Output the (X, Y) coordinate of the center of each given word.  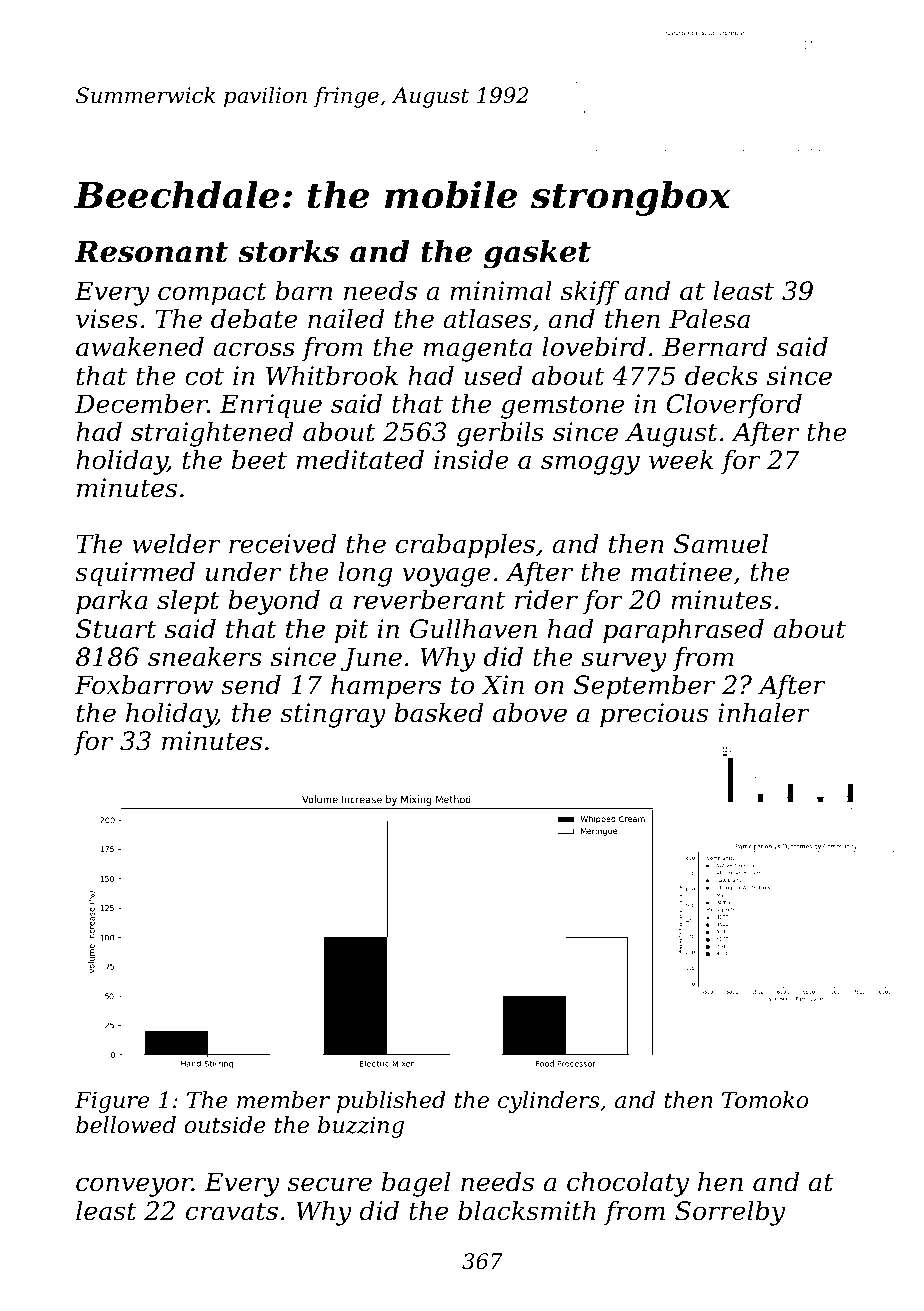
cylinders (549, 1102)
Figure (112, 1102)
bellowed (126, 1125)
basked (438, 712)
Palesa (709, 318)
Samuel (721, 543)
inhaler (764, 712)
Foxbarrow (144, 684)
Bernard (714, 346)
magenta (477, 350)
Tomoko (765, 1100)
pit (352, 631)
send (251, 684)
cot (204, 377)
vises (107, 319)
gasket (537, 254)
